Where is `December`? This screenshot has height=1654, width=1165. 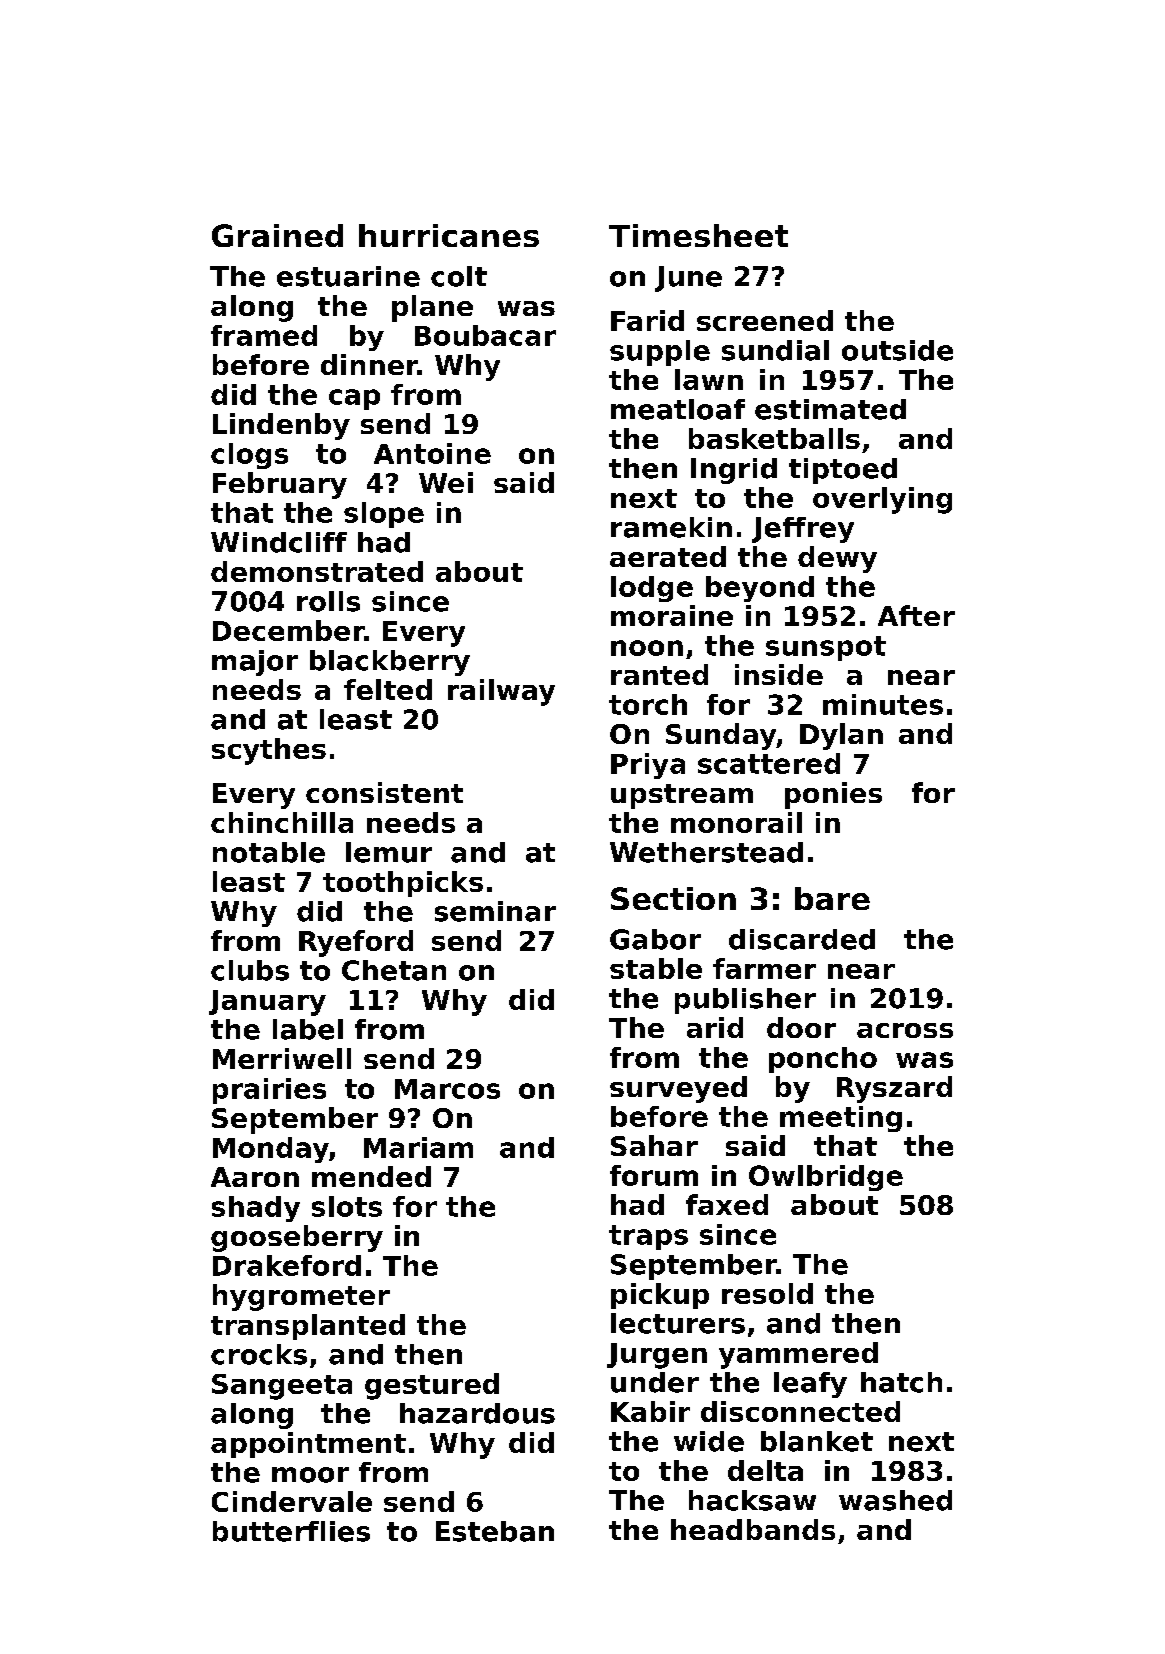 December is located at coordinates (288, 630).
